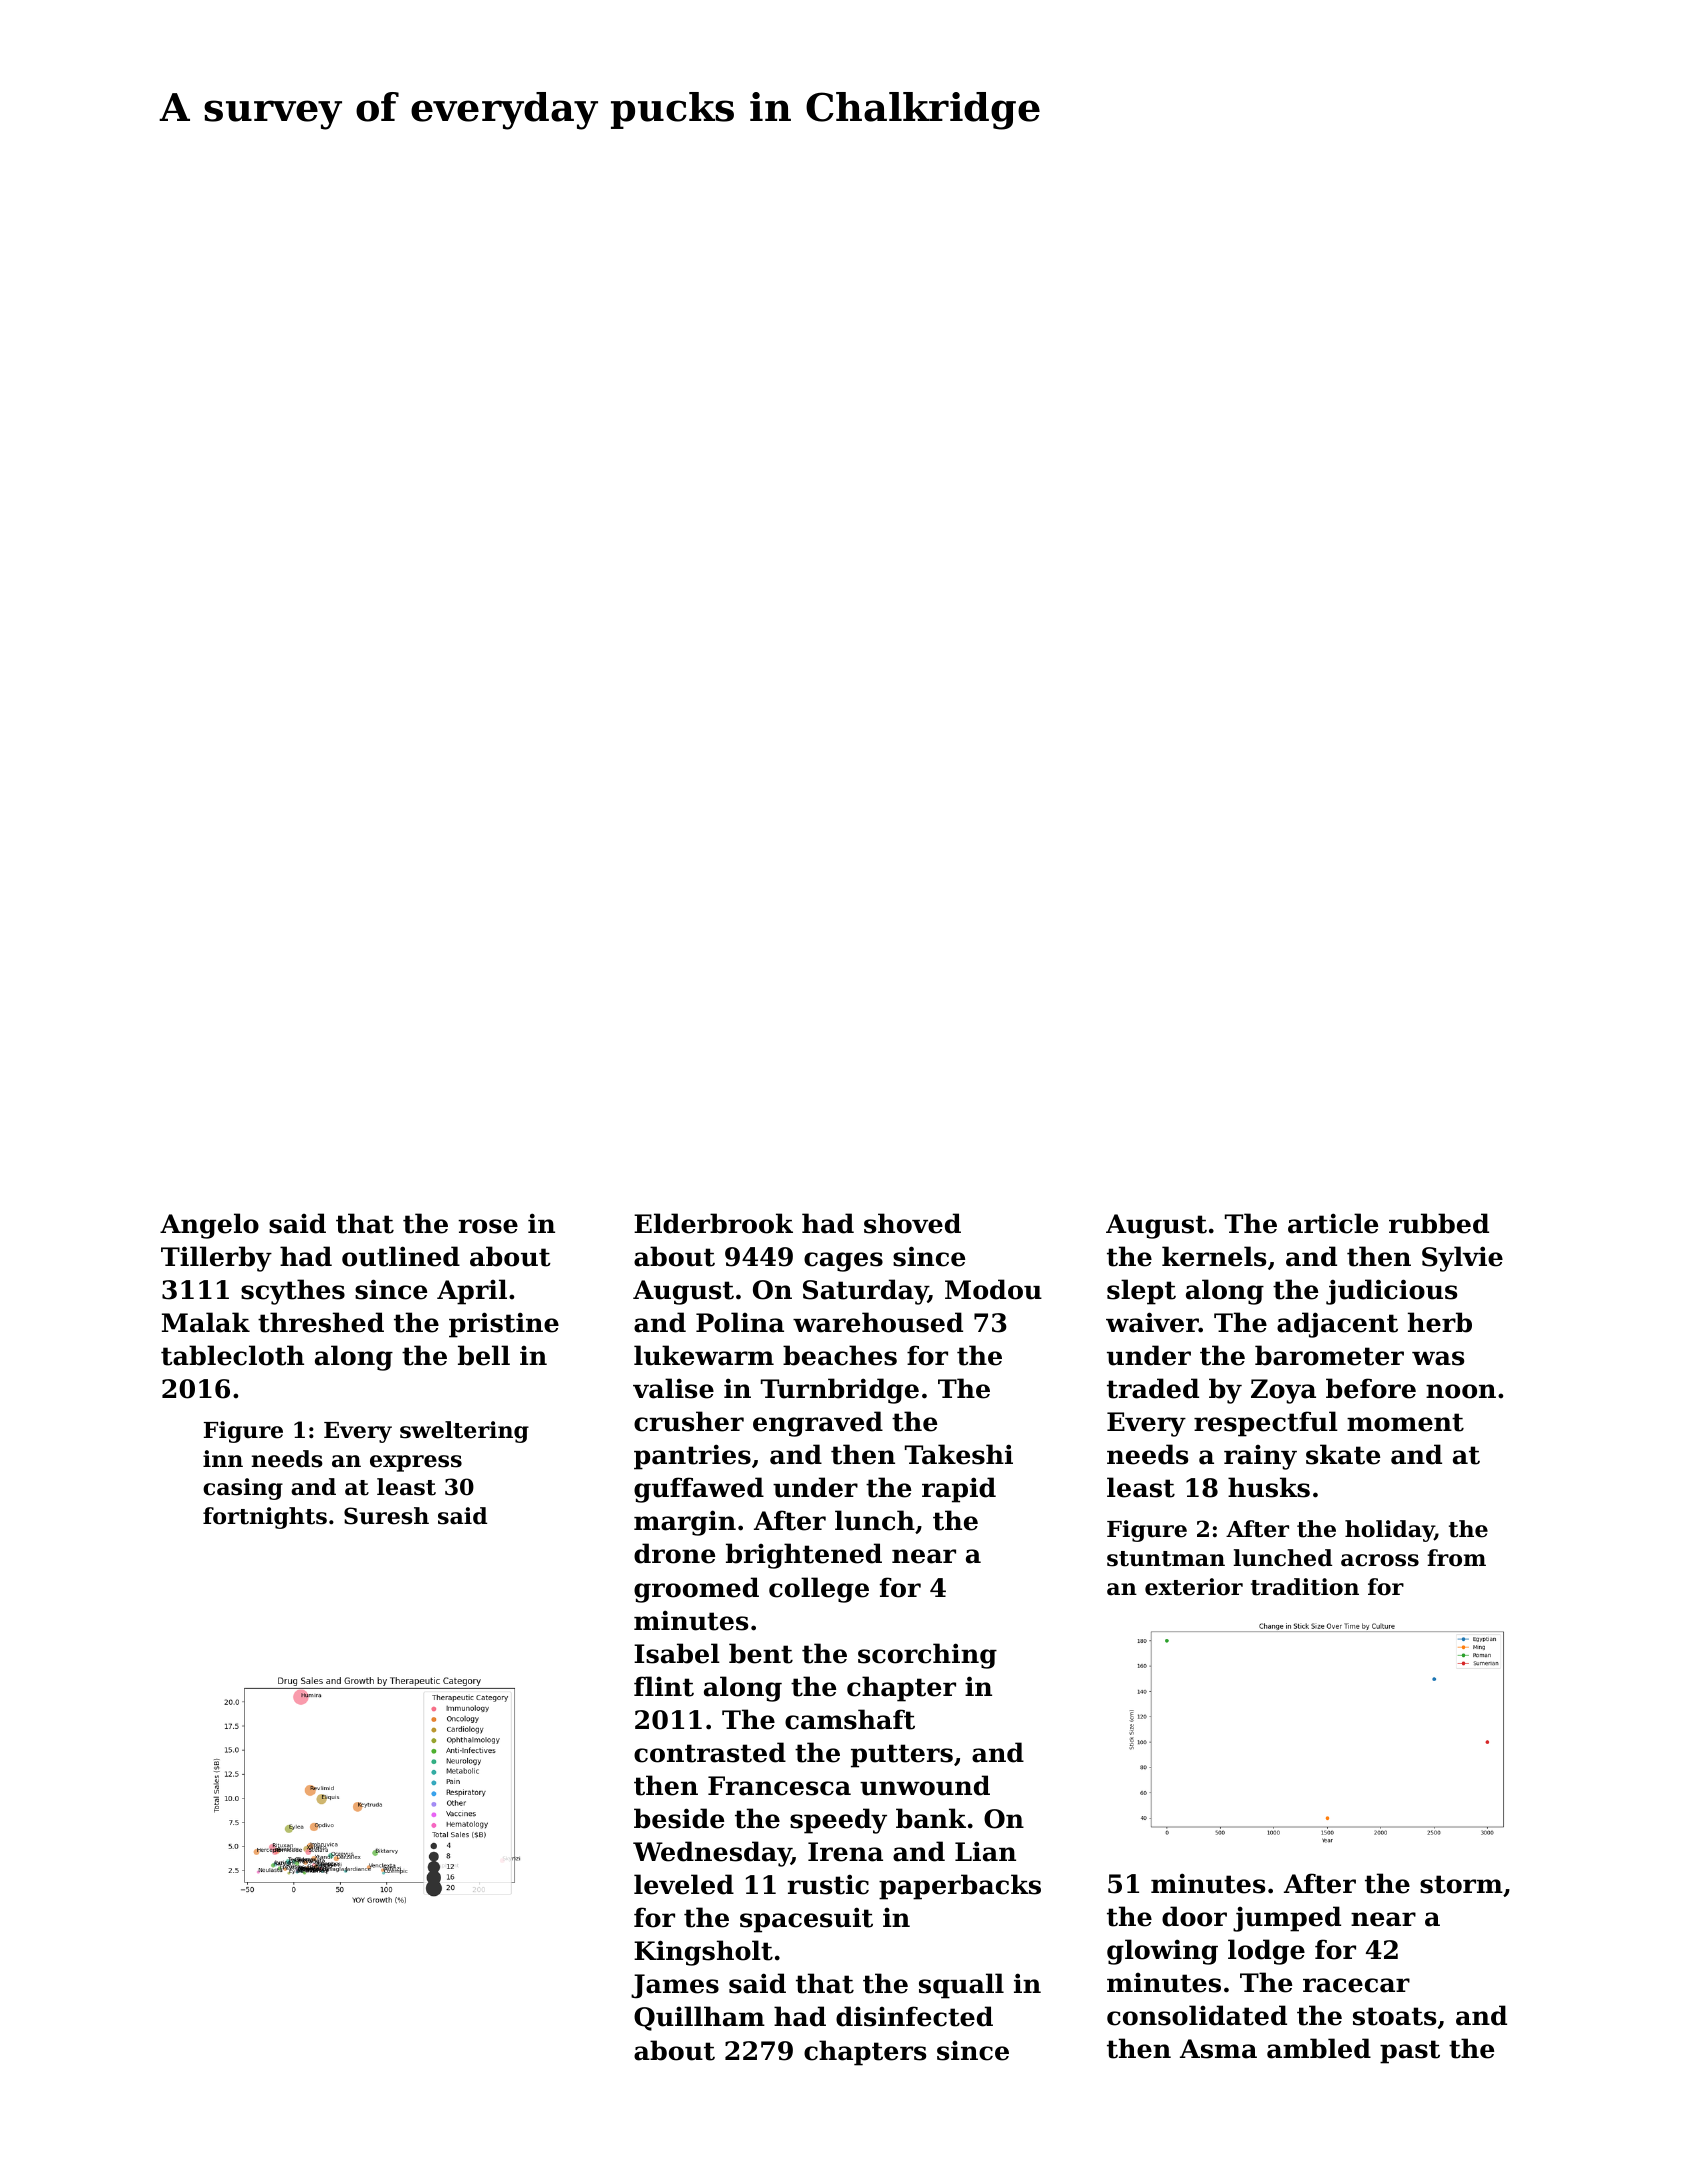  What do you see at coordinates (878, 1322) in the page?
I see `warehoused` at bounding box center [878, 1322].
